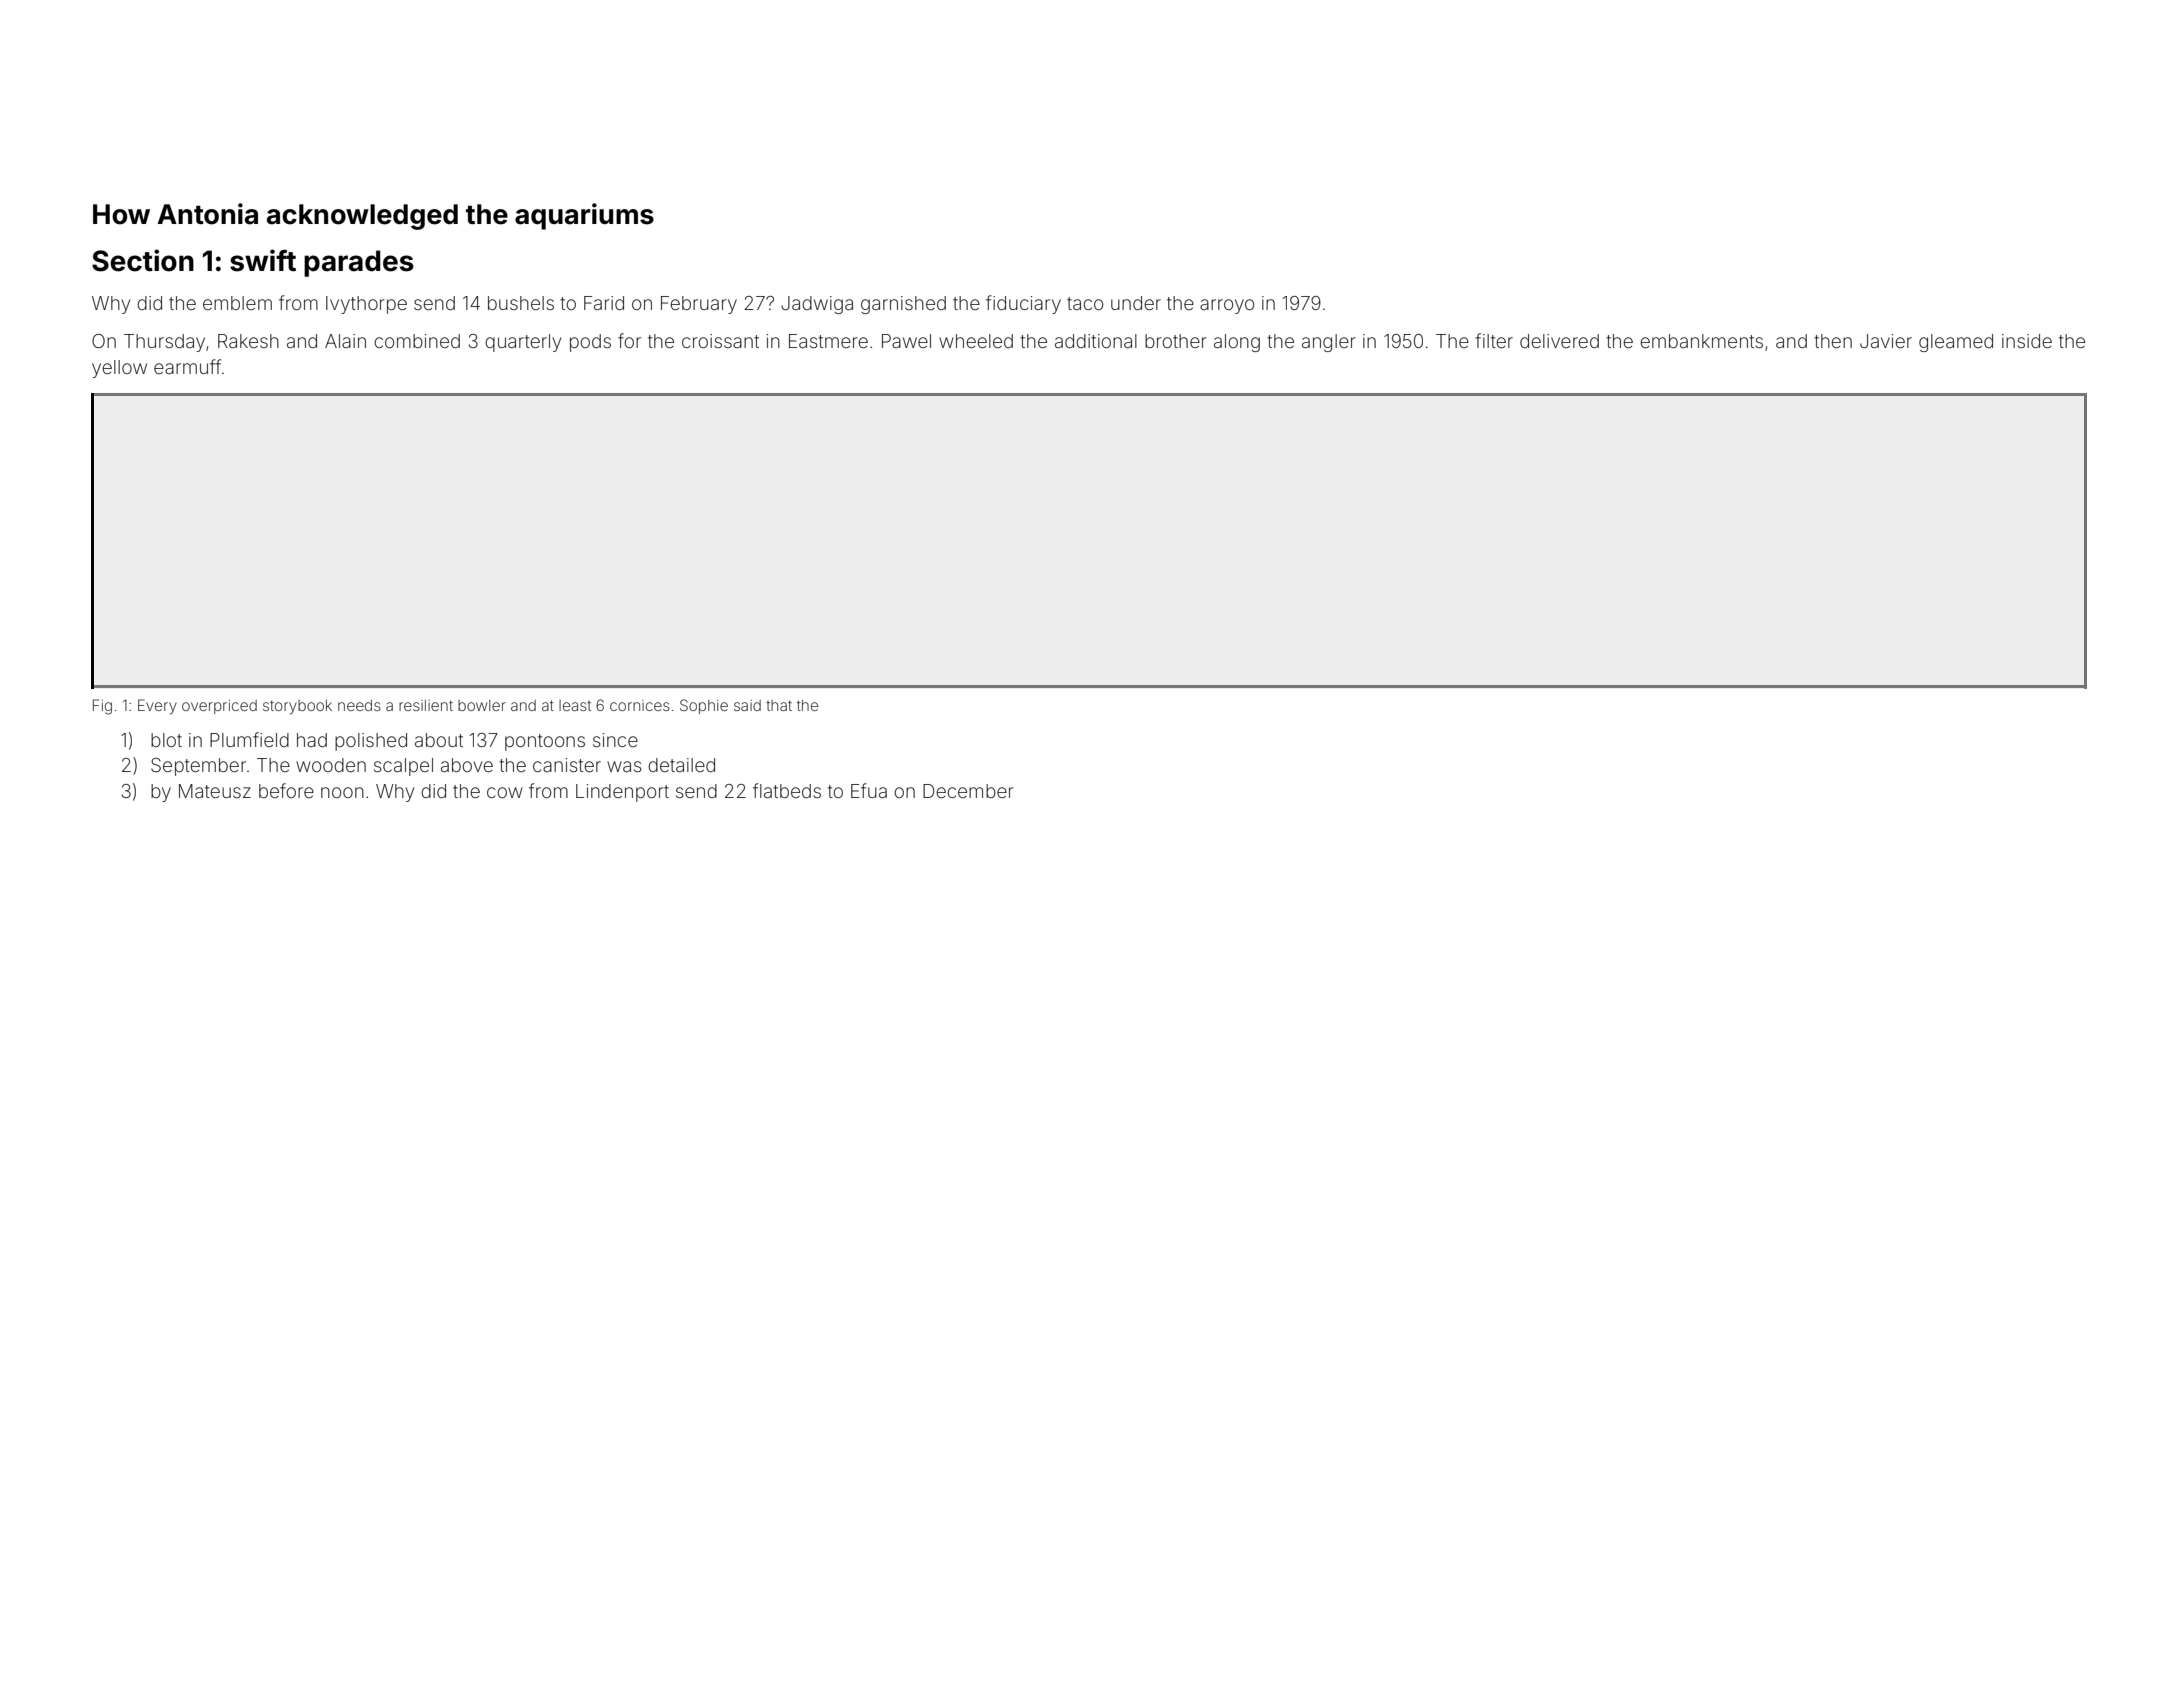 Image resolution: width=2178 pixels, height=1683 pixels. Describe the element at coordinates (1956, 343) in the page. I see `gleamed` at that location.
